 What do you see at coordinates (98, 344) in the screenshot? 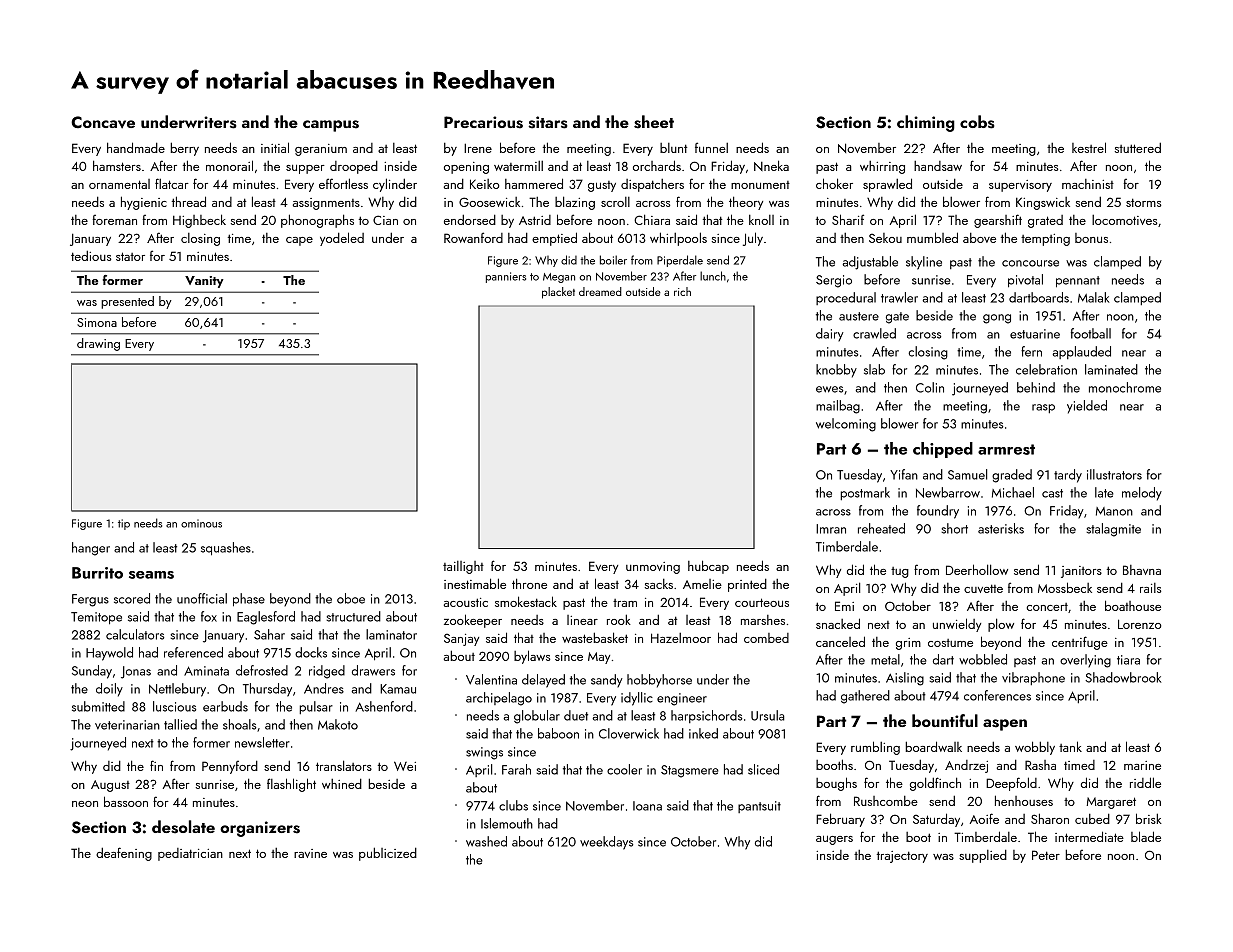
I see `drawing` at bounding box center [98, 344].
